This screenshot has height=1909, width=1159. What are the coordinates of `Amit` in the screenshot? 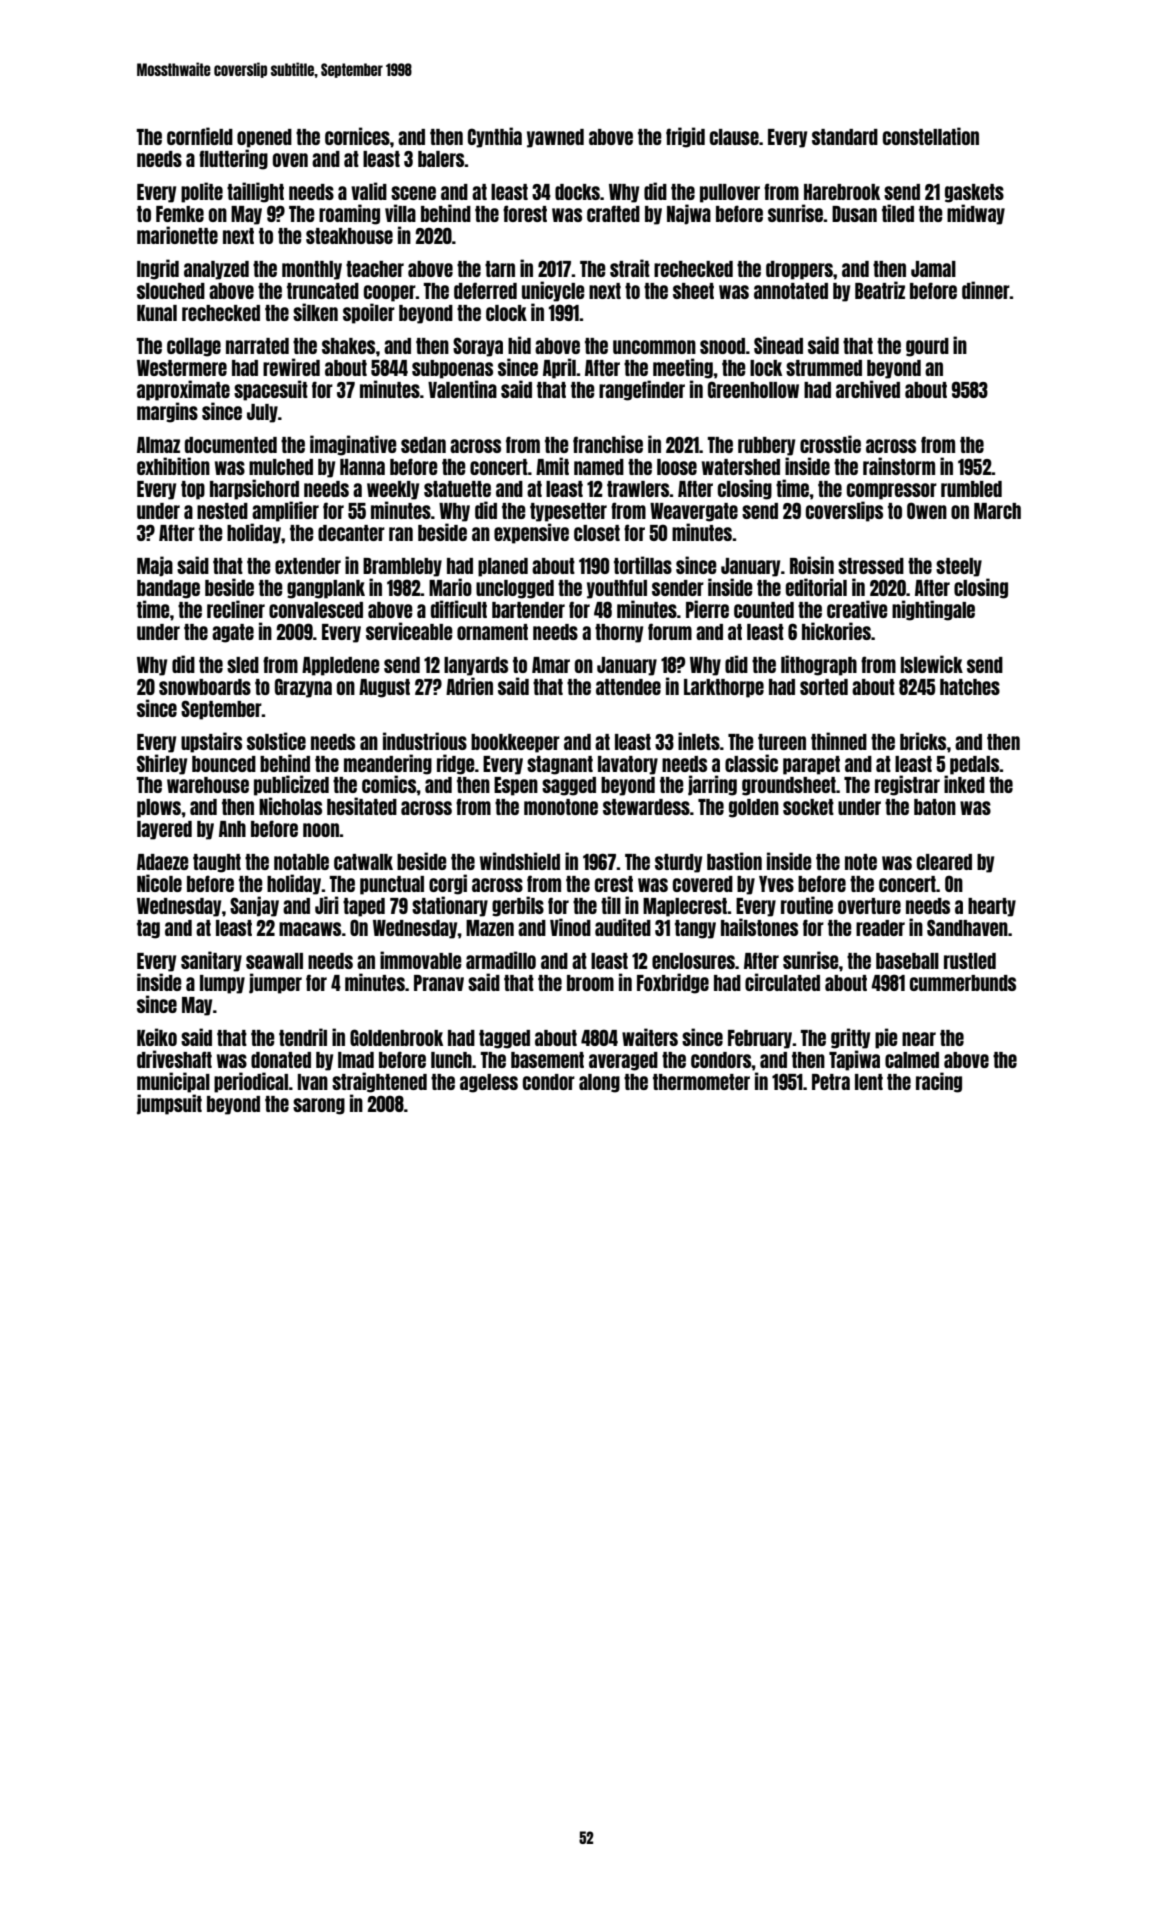 It's located at (552, 466).
